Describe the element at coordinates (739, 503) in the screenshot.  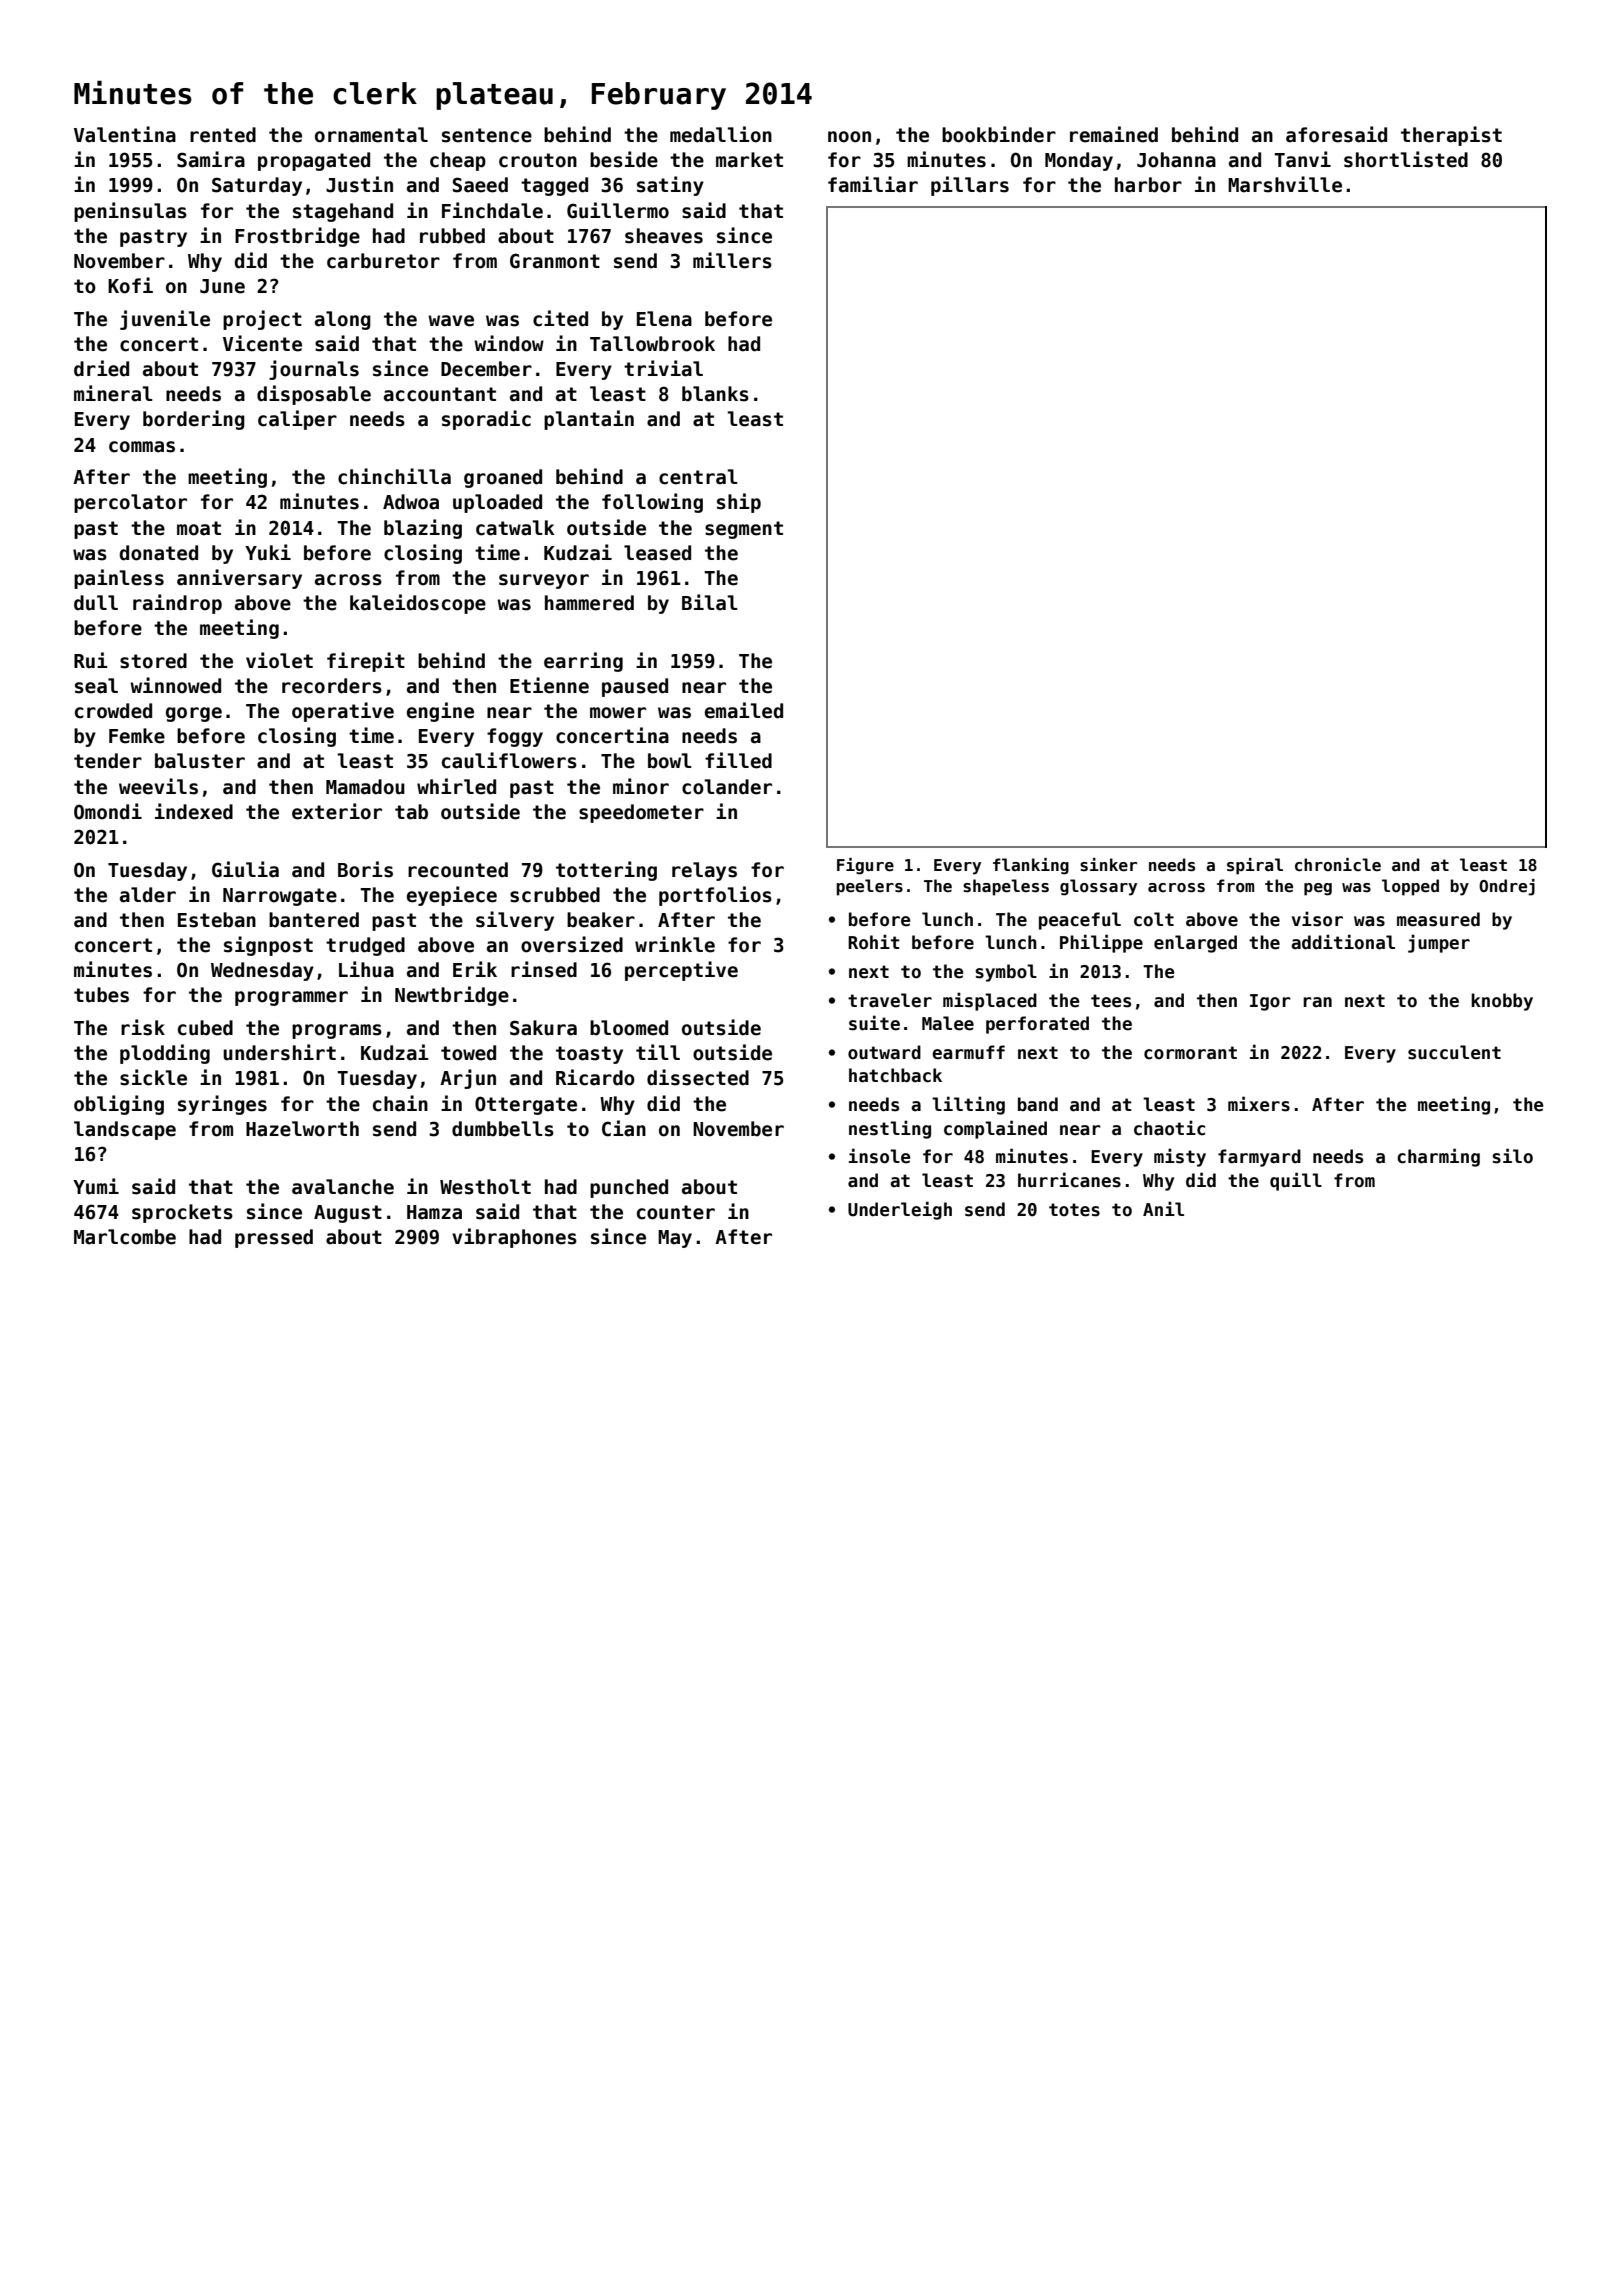
I see `ship` at that location.
